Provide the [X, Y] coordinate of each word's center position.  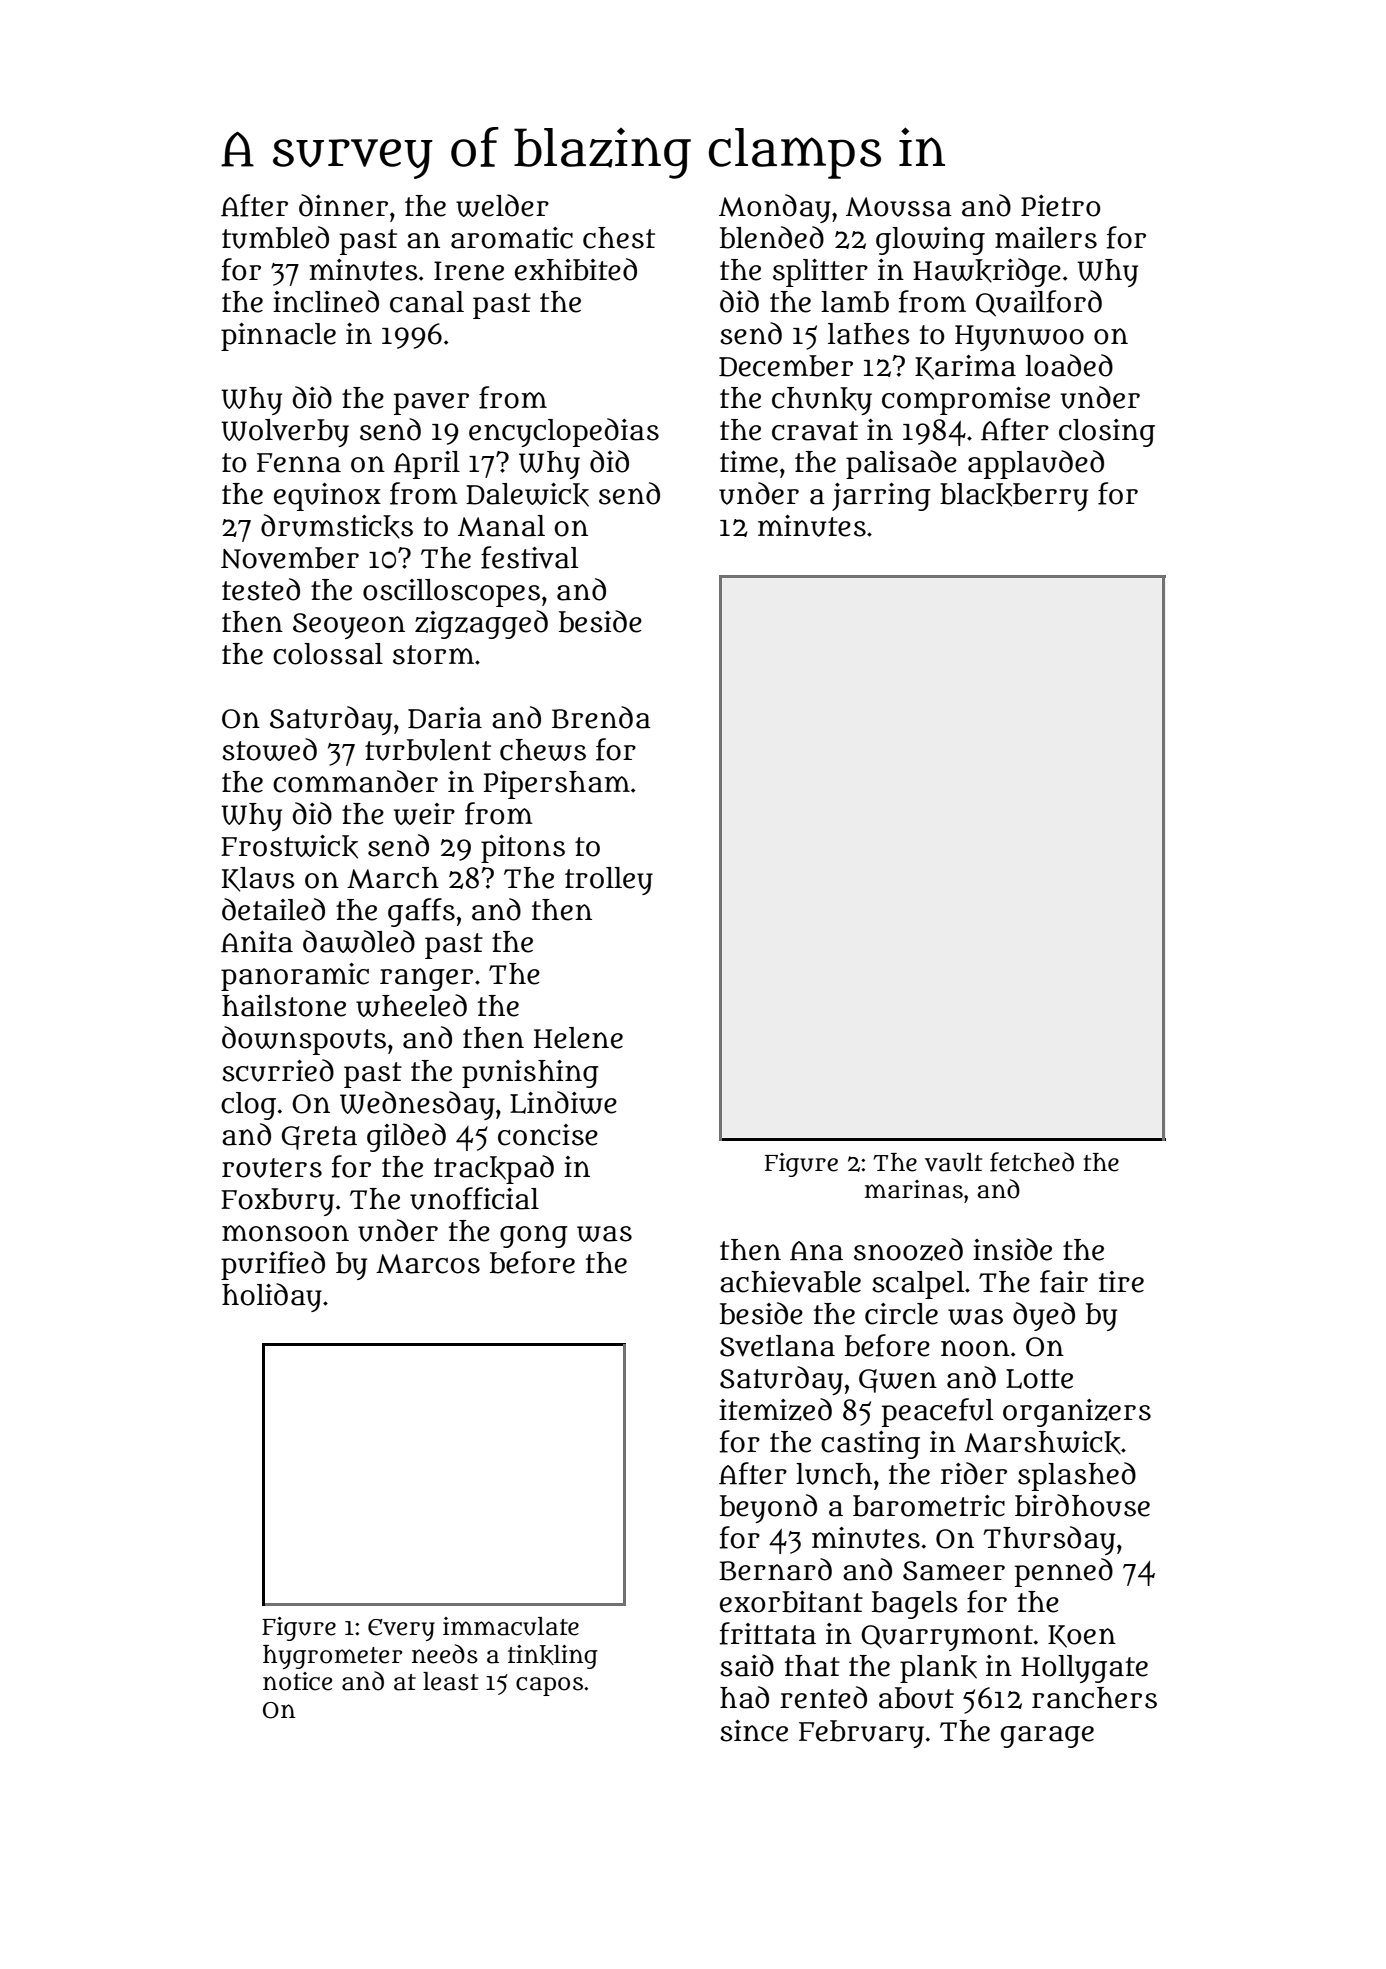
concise [548, 1135]
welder [502, 205]
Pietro [1060, 206]
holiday [272, 1297]
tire [1121, 1282]
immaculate [511, 1626]
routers [272, 1168]
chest [619, 238]
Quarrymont [947, 1638]
